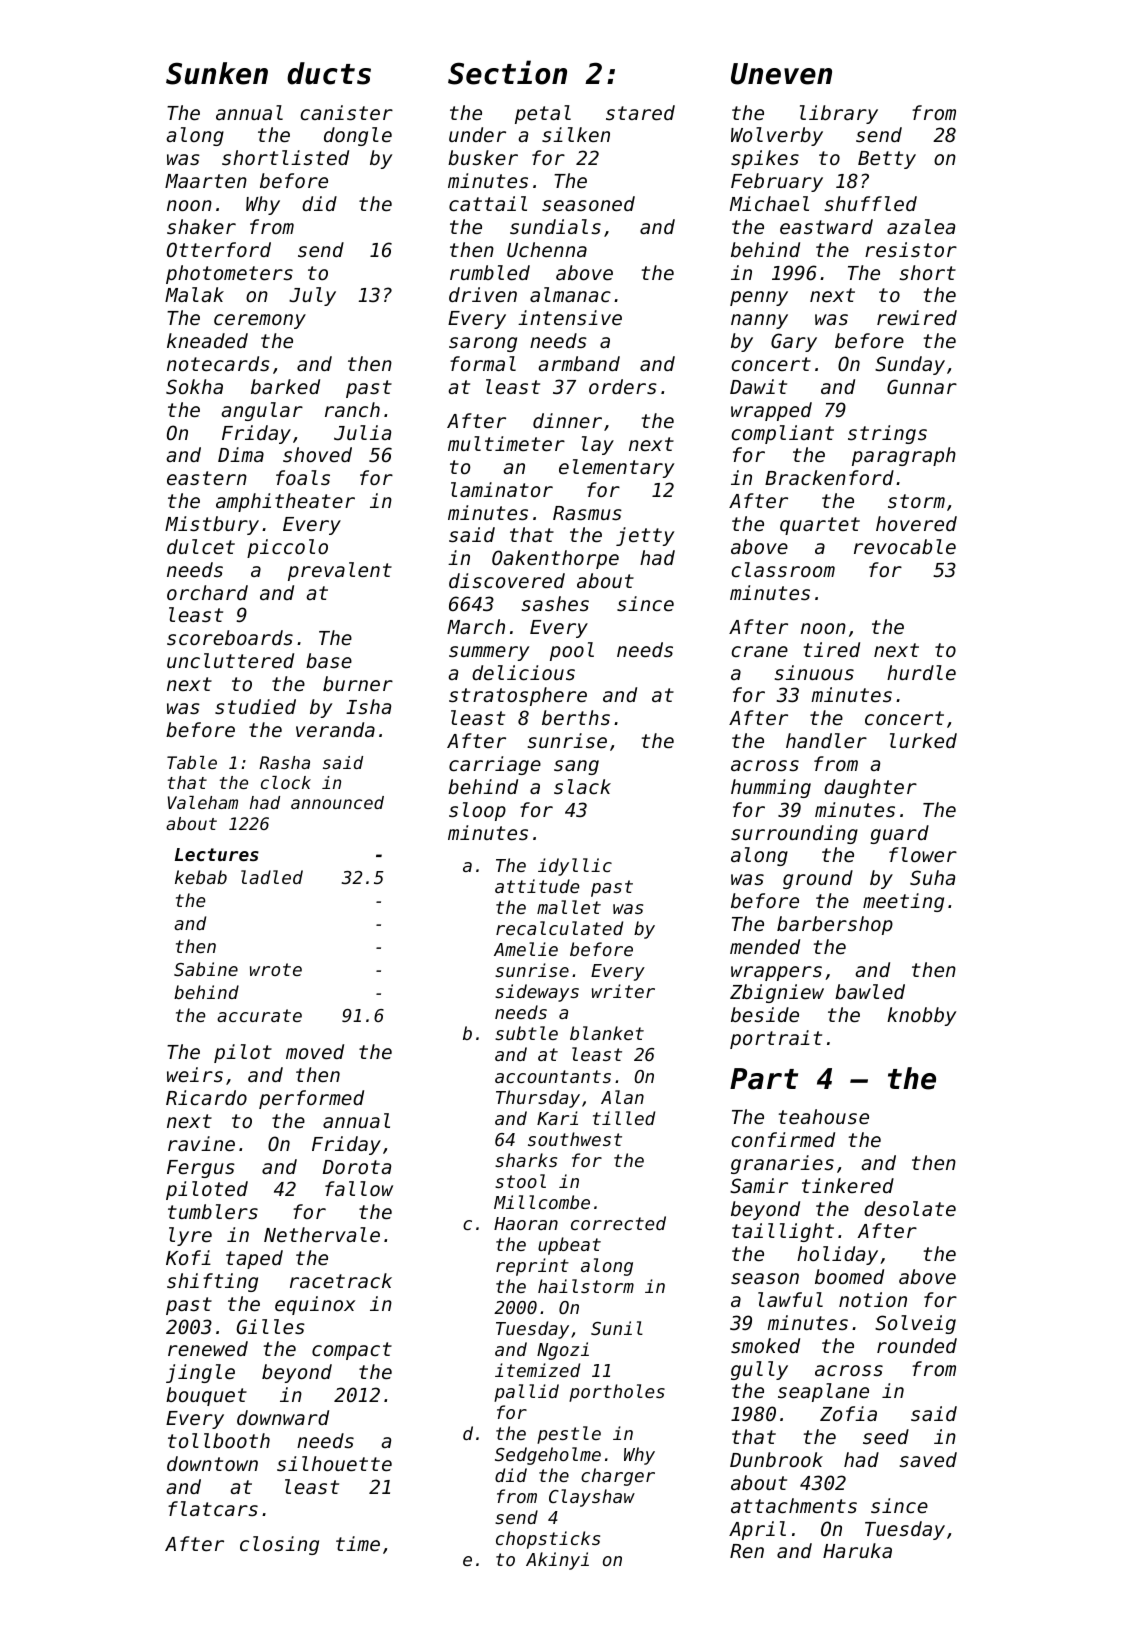 The width and height of the screenshot is (1123, 1627). What do you see at coordinates (607, 1033) in the screenshot?
I see `blanket` at bounding box center [607, 1033].
